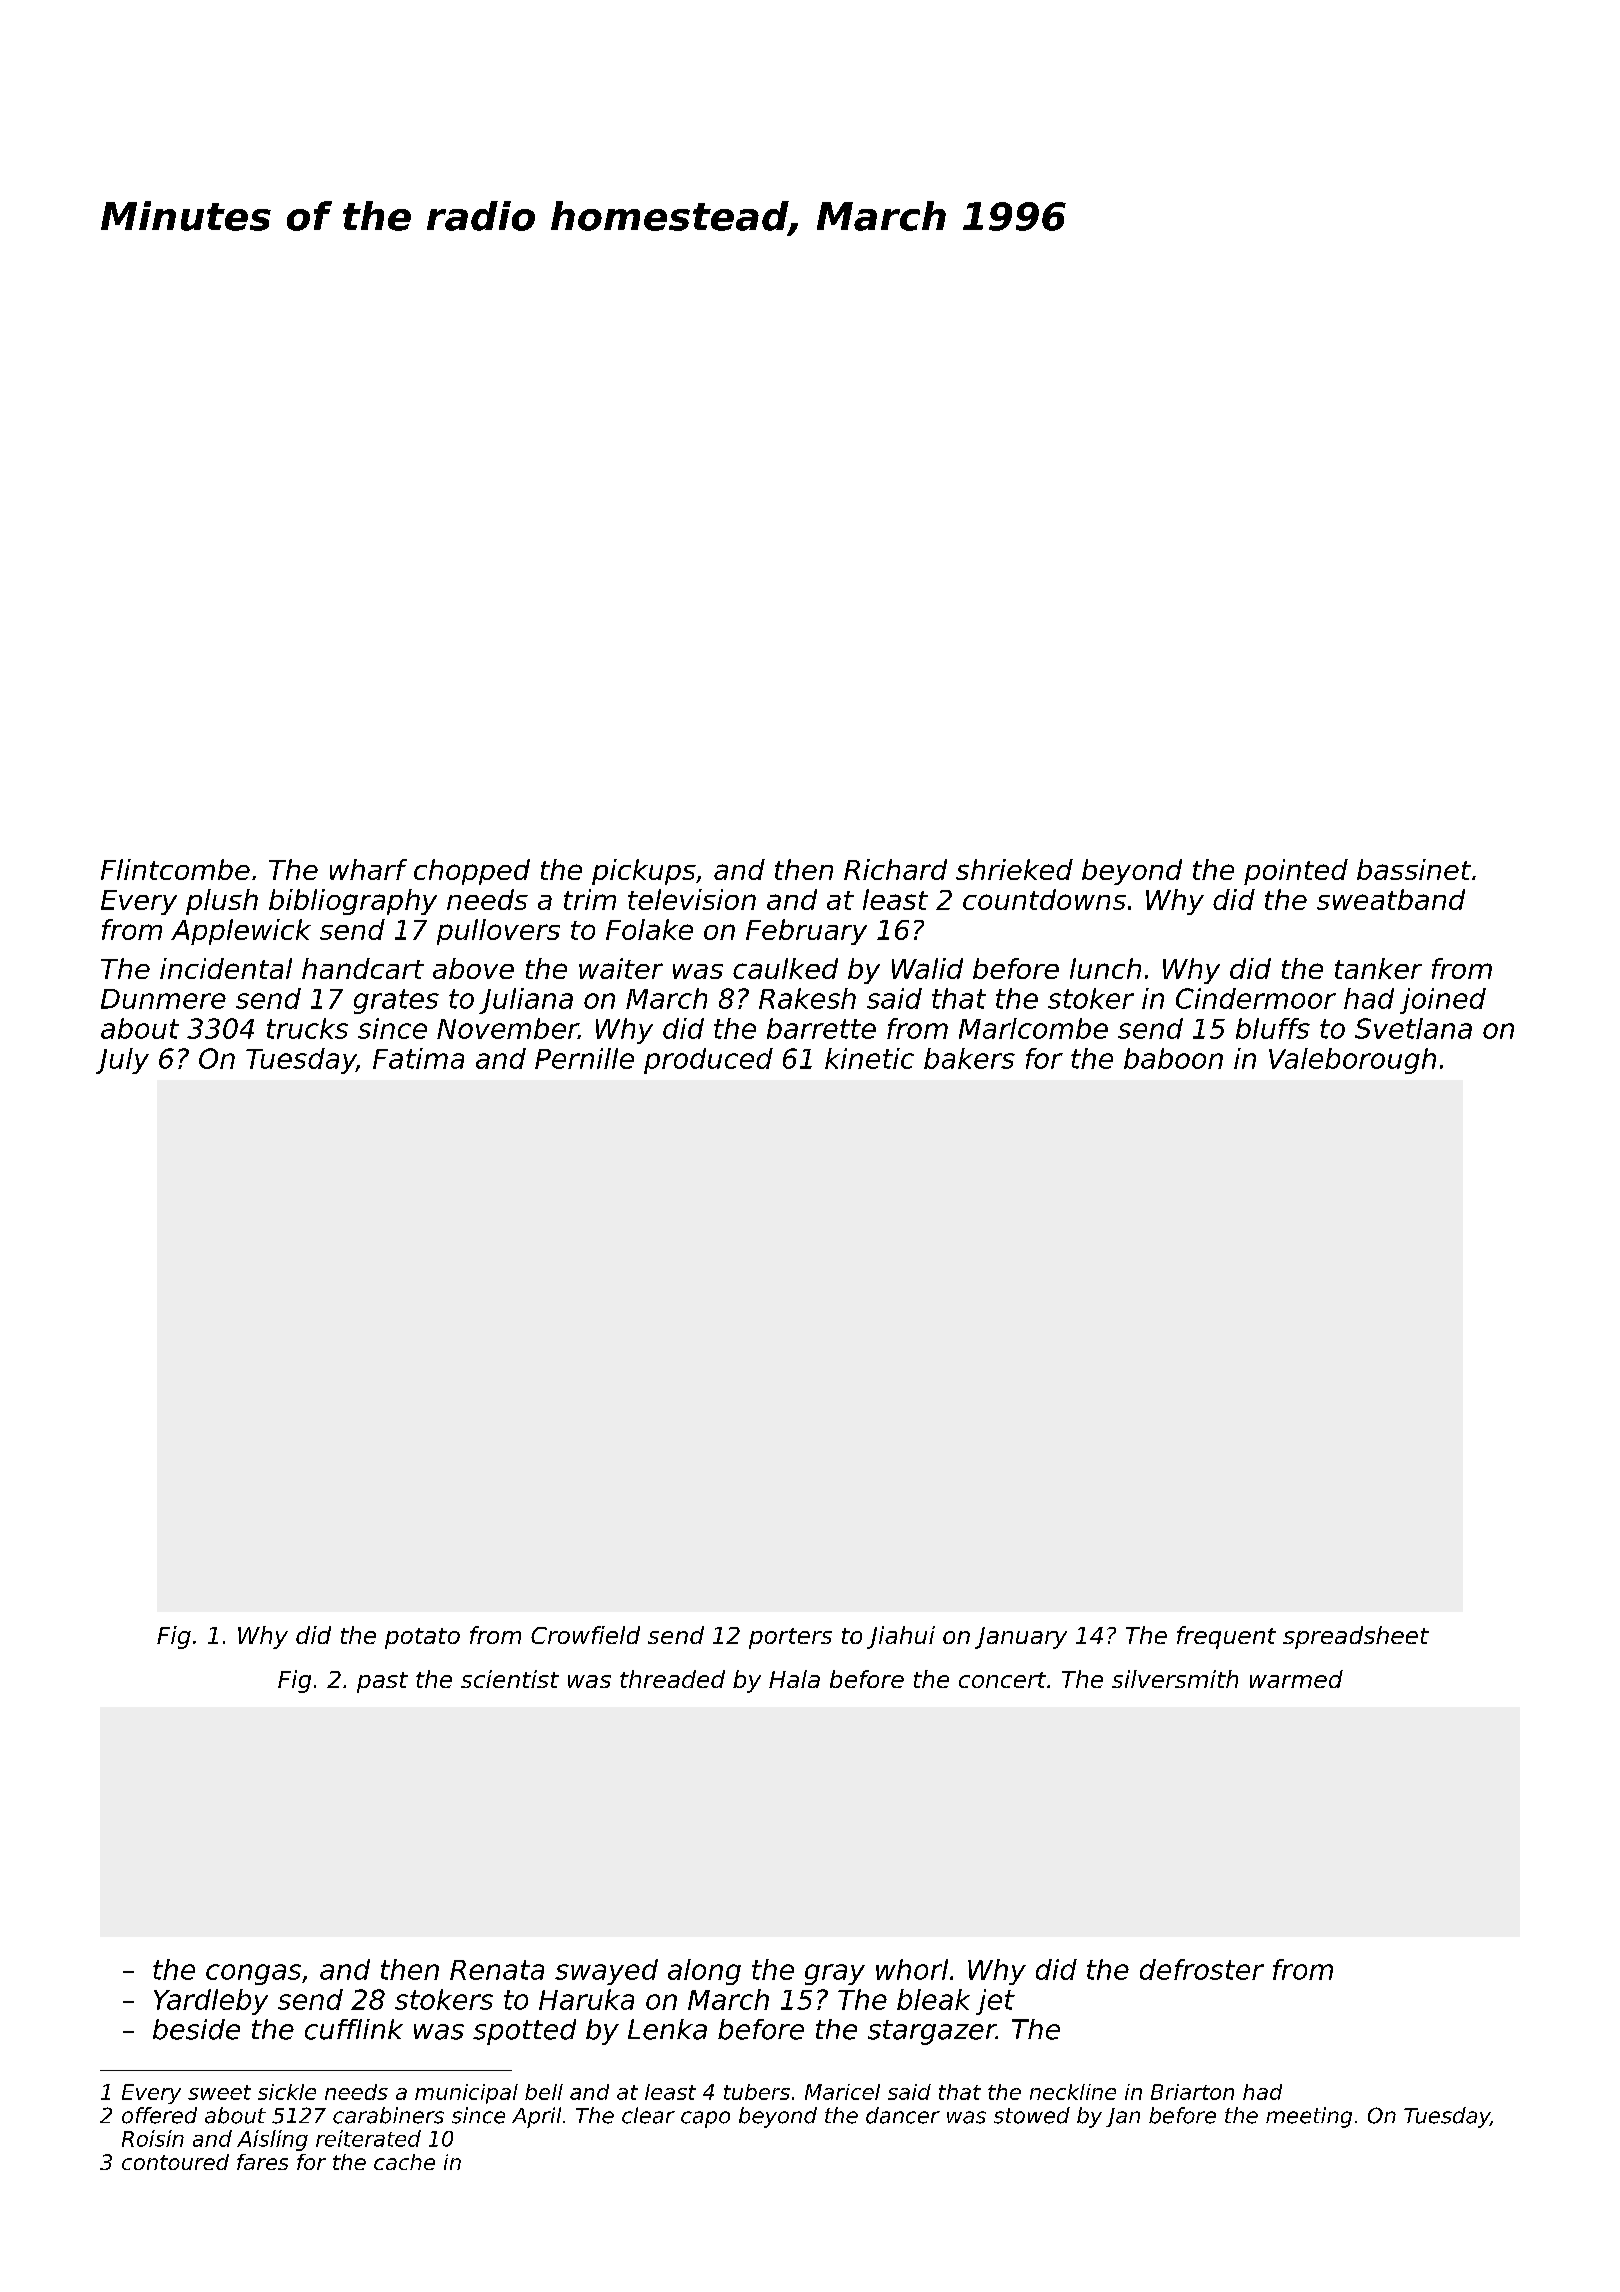  Describe the element at coordinates (354, 2029) in the screenshot. I see `cufflink` at that location.
